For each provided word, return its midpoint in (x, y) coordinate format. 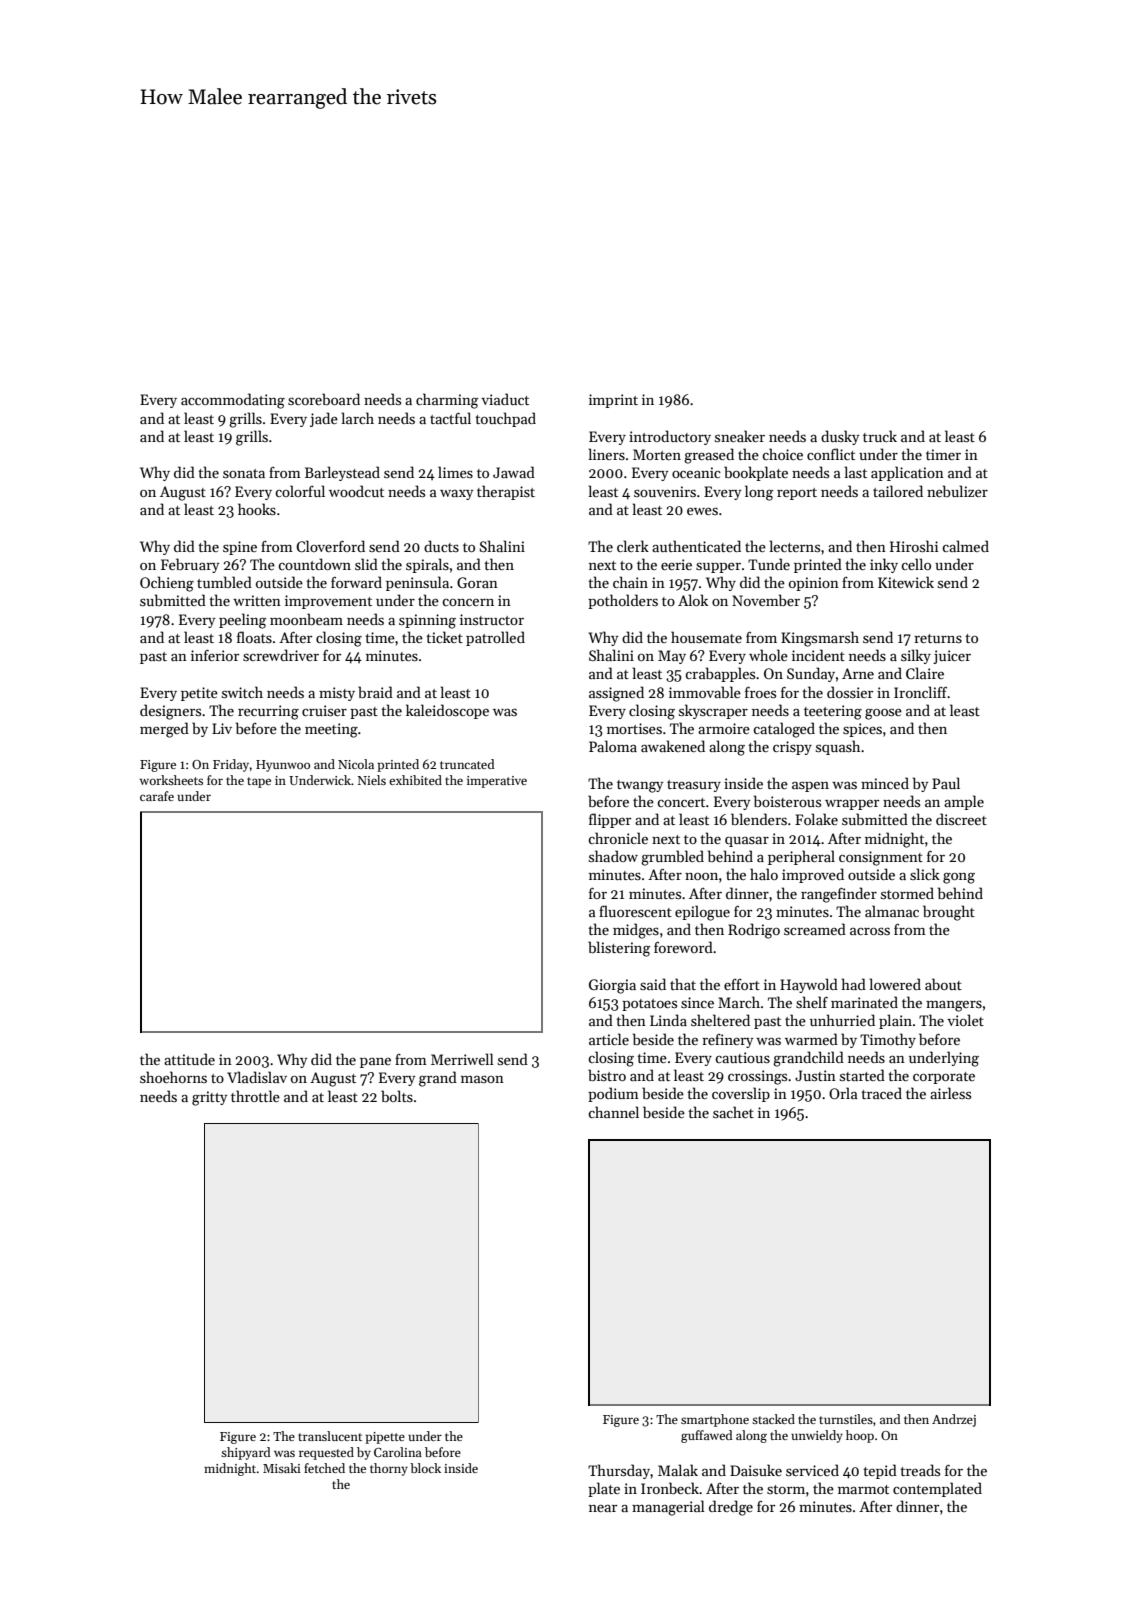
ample (964, 802)
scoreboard (324, 399)
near (603, 1508)
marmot (863, 1489)
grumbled (672, 858)
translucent (330, 1436)
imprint (613, 401)
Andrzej (954, 1420)
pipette (385, 1438)
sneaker (740, 436)
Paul (946, 783)
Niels (372, 780)
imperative (497, 782)
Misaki (282, 1468)
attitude (189, 1059)
